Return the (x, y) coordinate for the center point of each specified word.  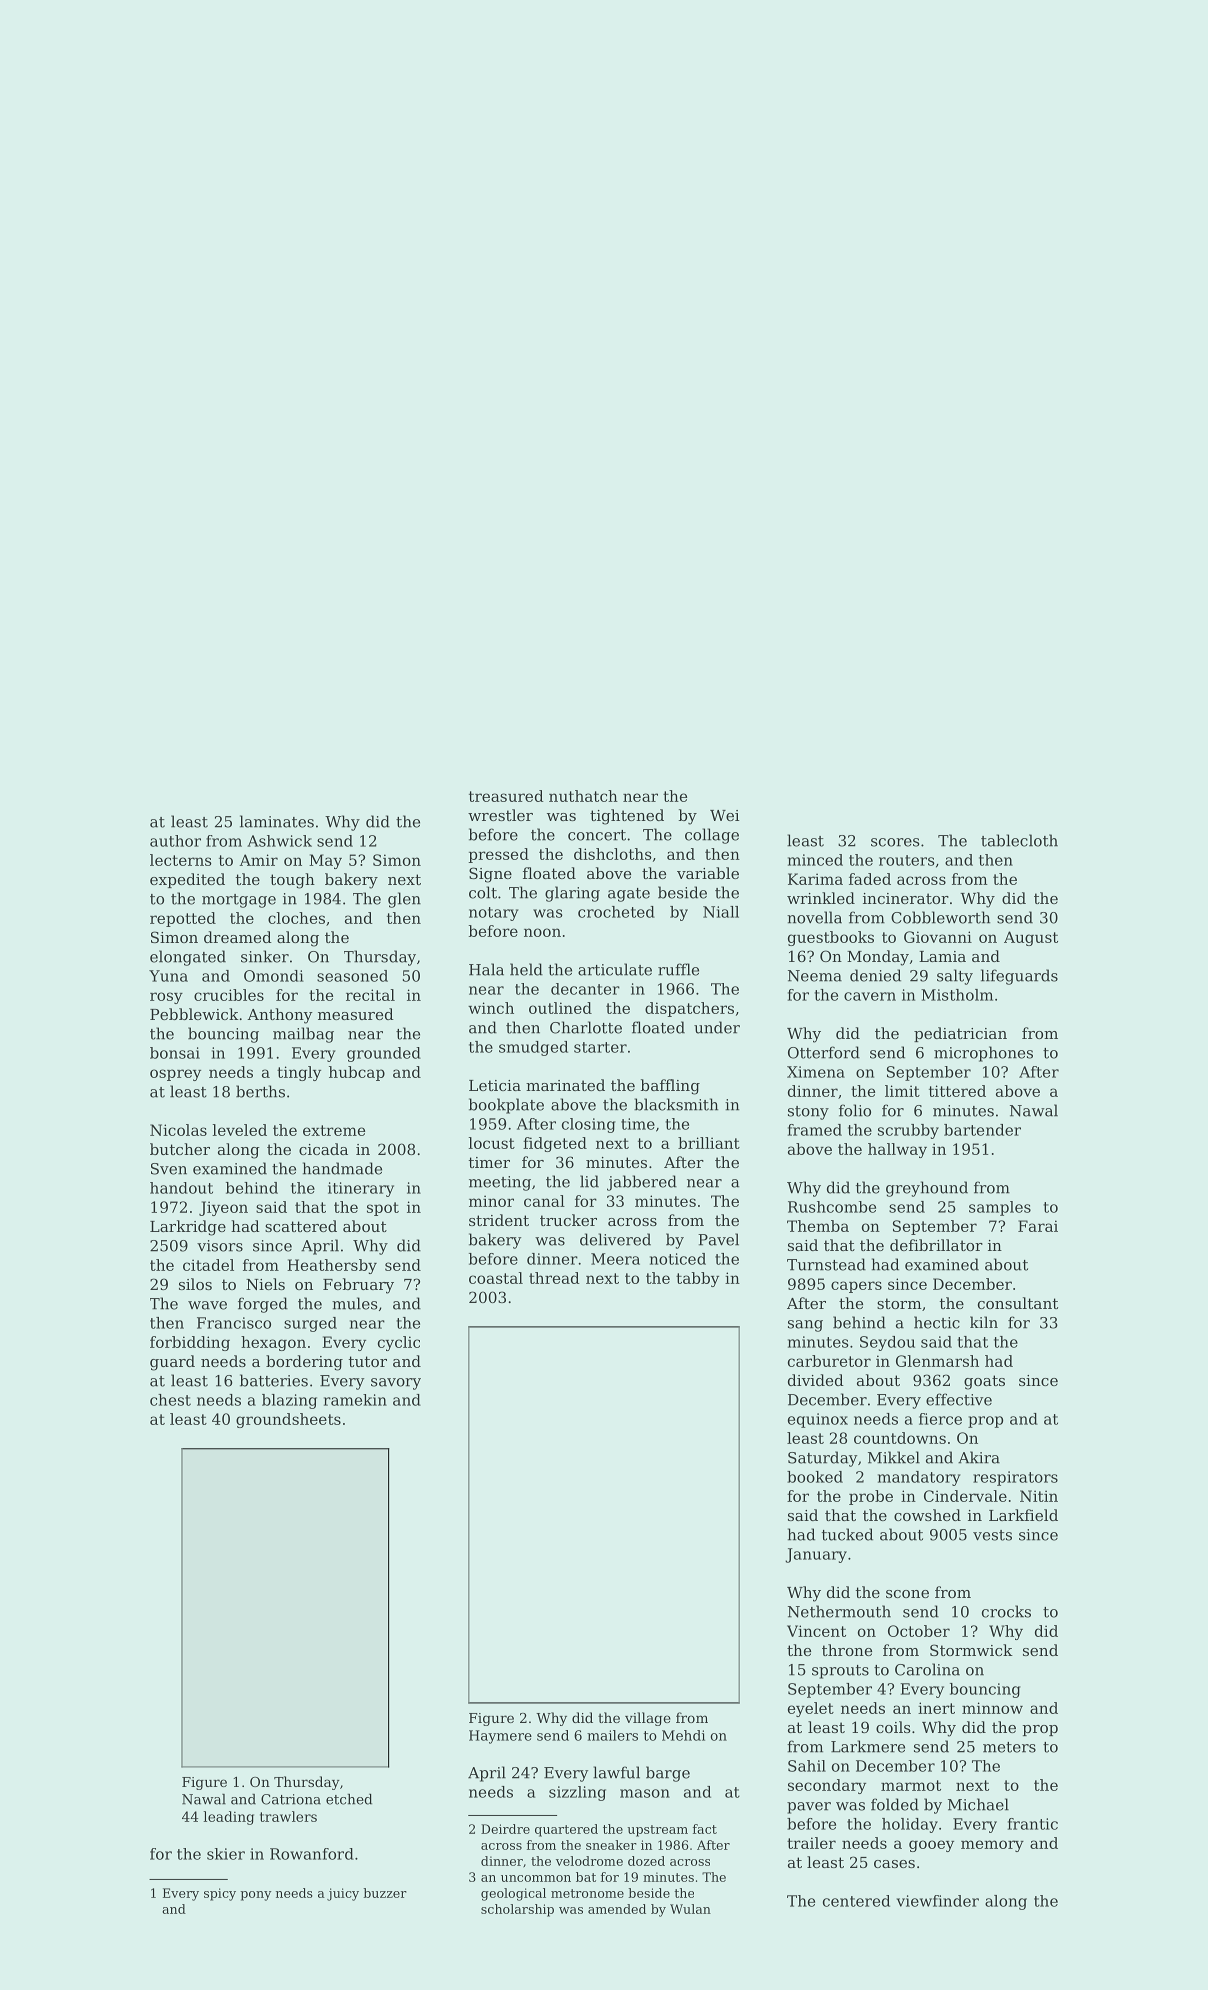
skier (226, 1854)
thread (554, 1278)
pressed (498, 855)
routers (907, 860)
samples (1000, 1208)
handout (181, 1188)
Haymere (500, 1737)
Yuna (168, 976)
